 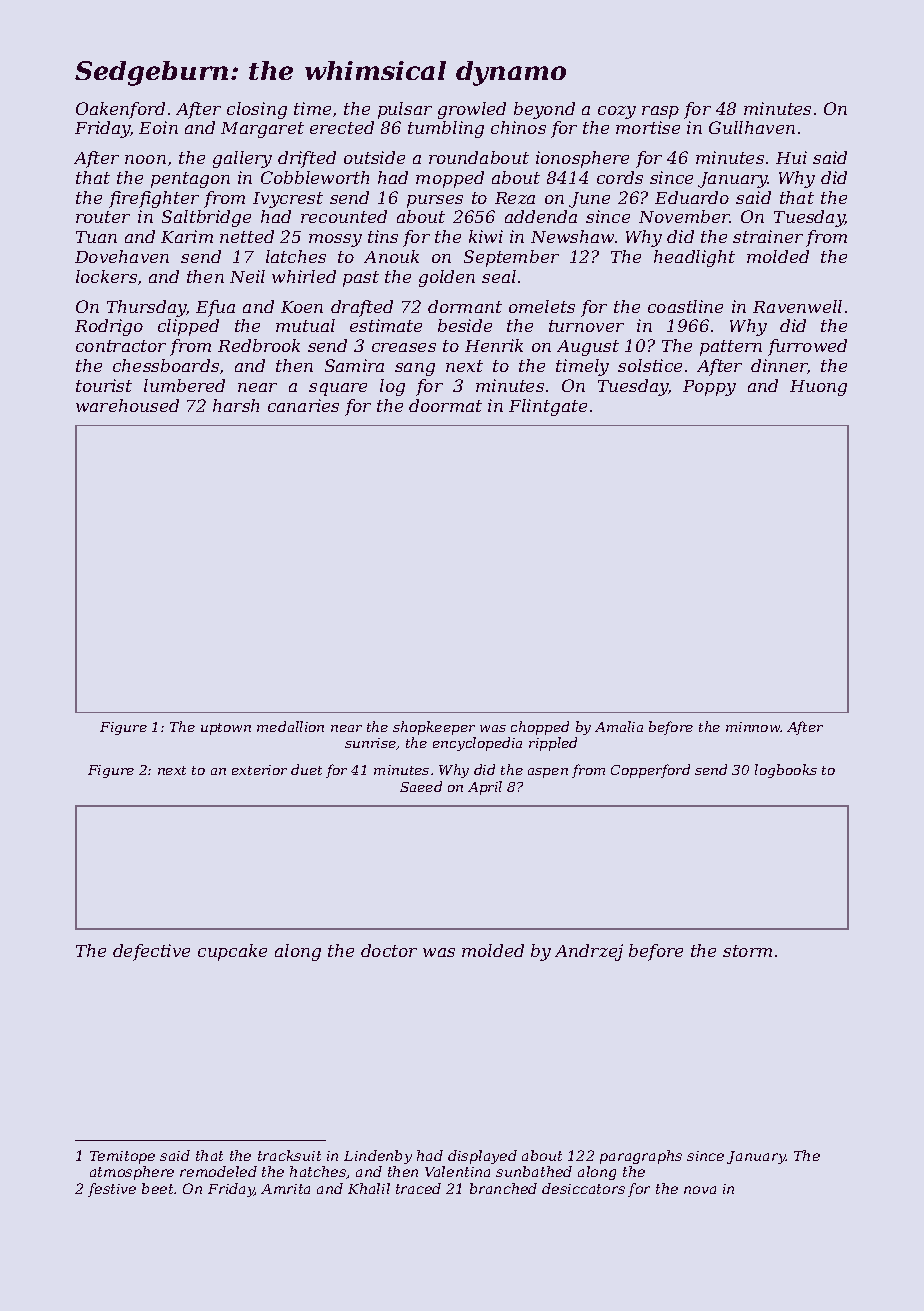 What do you see at coordinates (421, 786) in the screenshot?
I see `Saeed` at bounding box center [421, 786].
